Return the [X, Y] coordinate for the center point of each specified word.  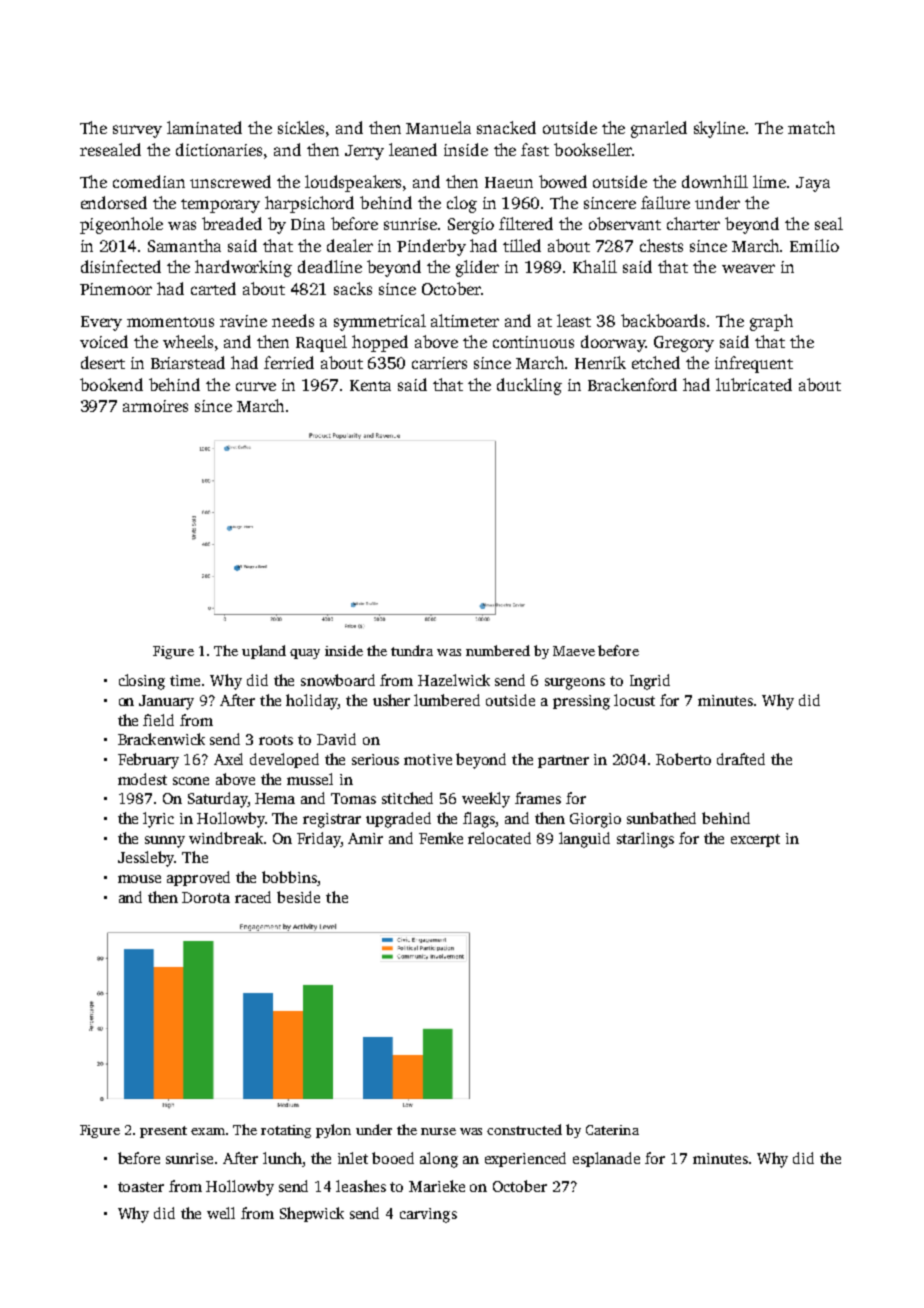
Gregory [684, 344]
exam [208, 1131]
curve [256, 386]
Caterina [612, 1130]
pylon [333, 1131]
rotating [286, 1131]
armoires [155, 406]
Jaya [813, 184]
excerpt [755, 840]
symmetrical [380, 322]
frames [538, 798]
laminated [204, 127]
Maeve [574, 651]
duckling [529, 386]
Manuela [438, 127]
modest [142, 779]
